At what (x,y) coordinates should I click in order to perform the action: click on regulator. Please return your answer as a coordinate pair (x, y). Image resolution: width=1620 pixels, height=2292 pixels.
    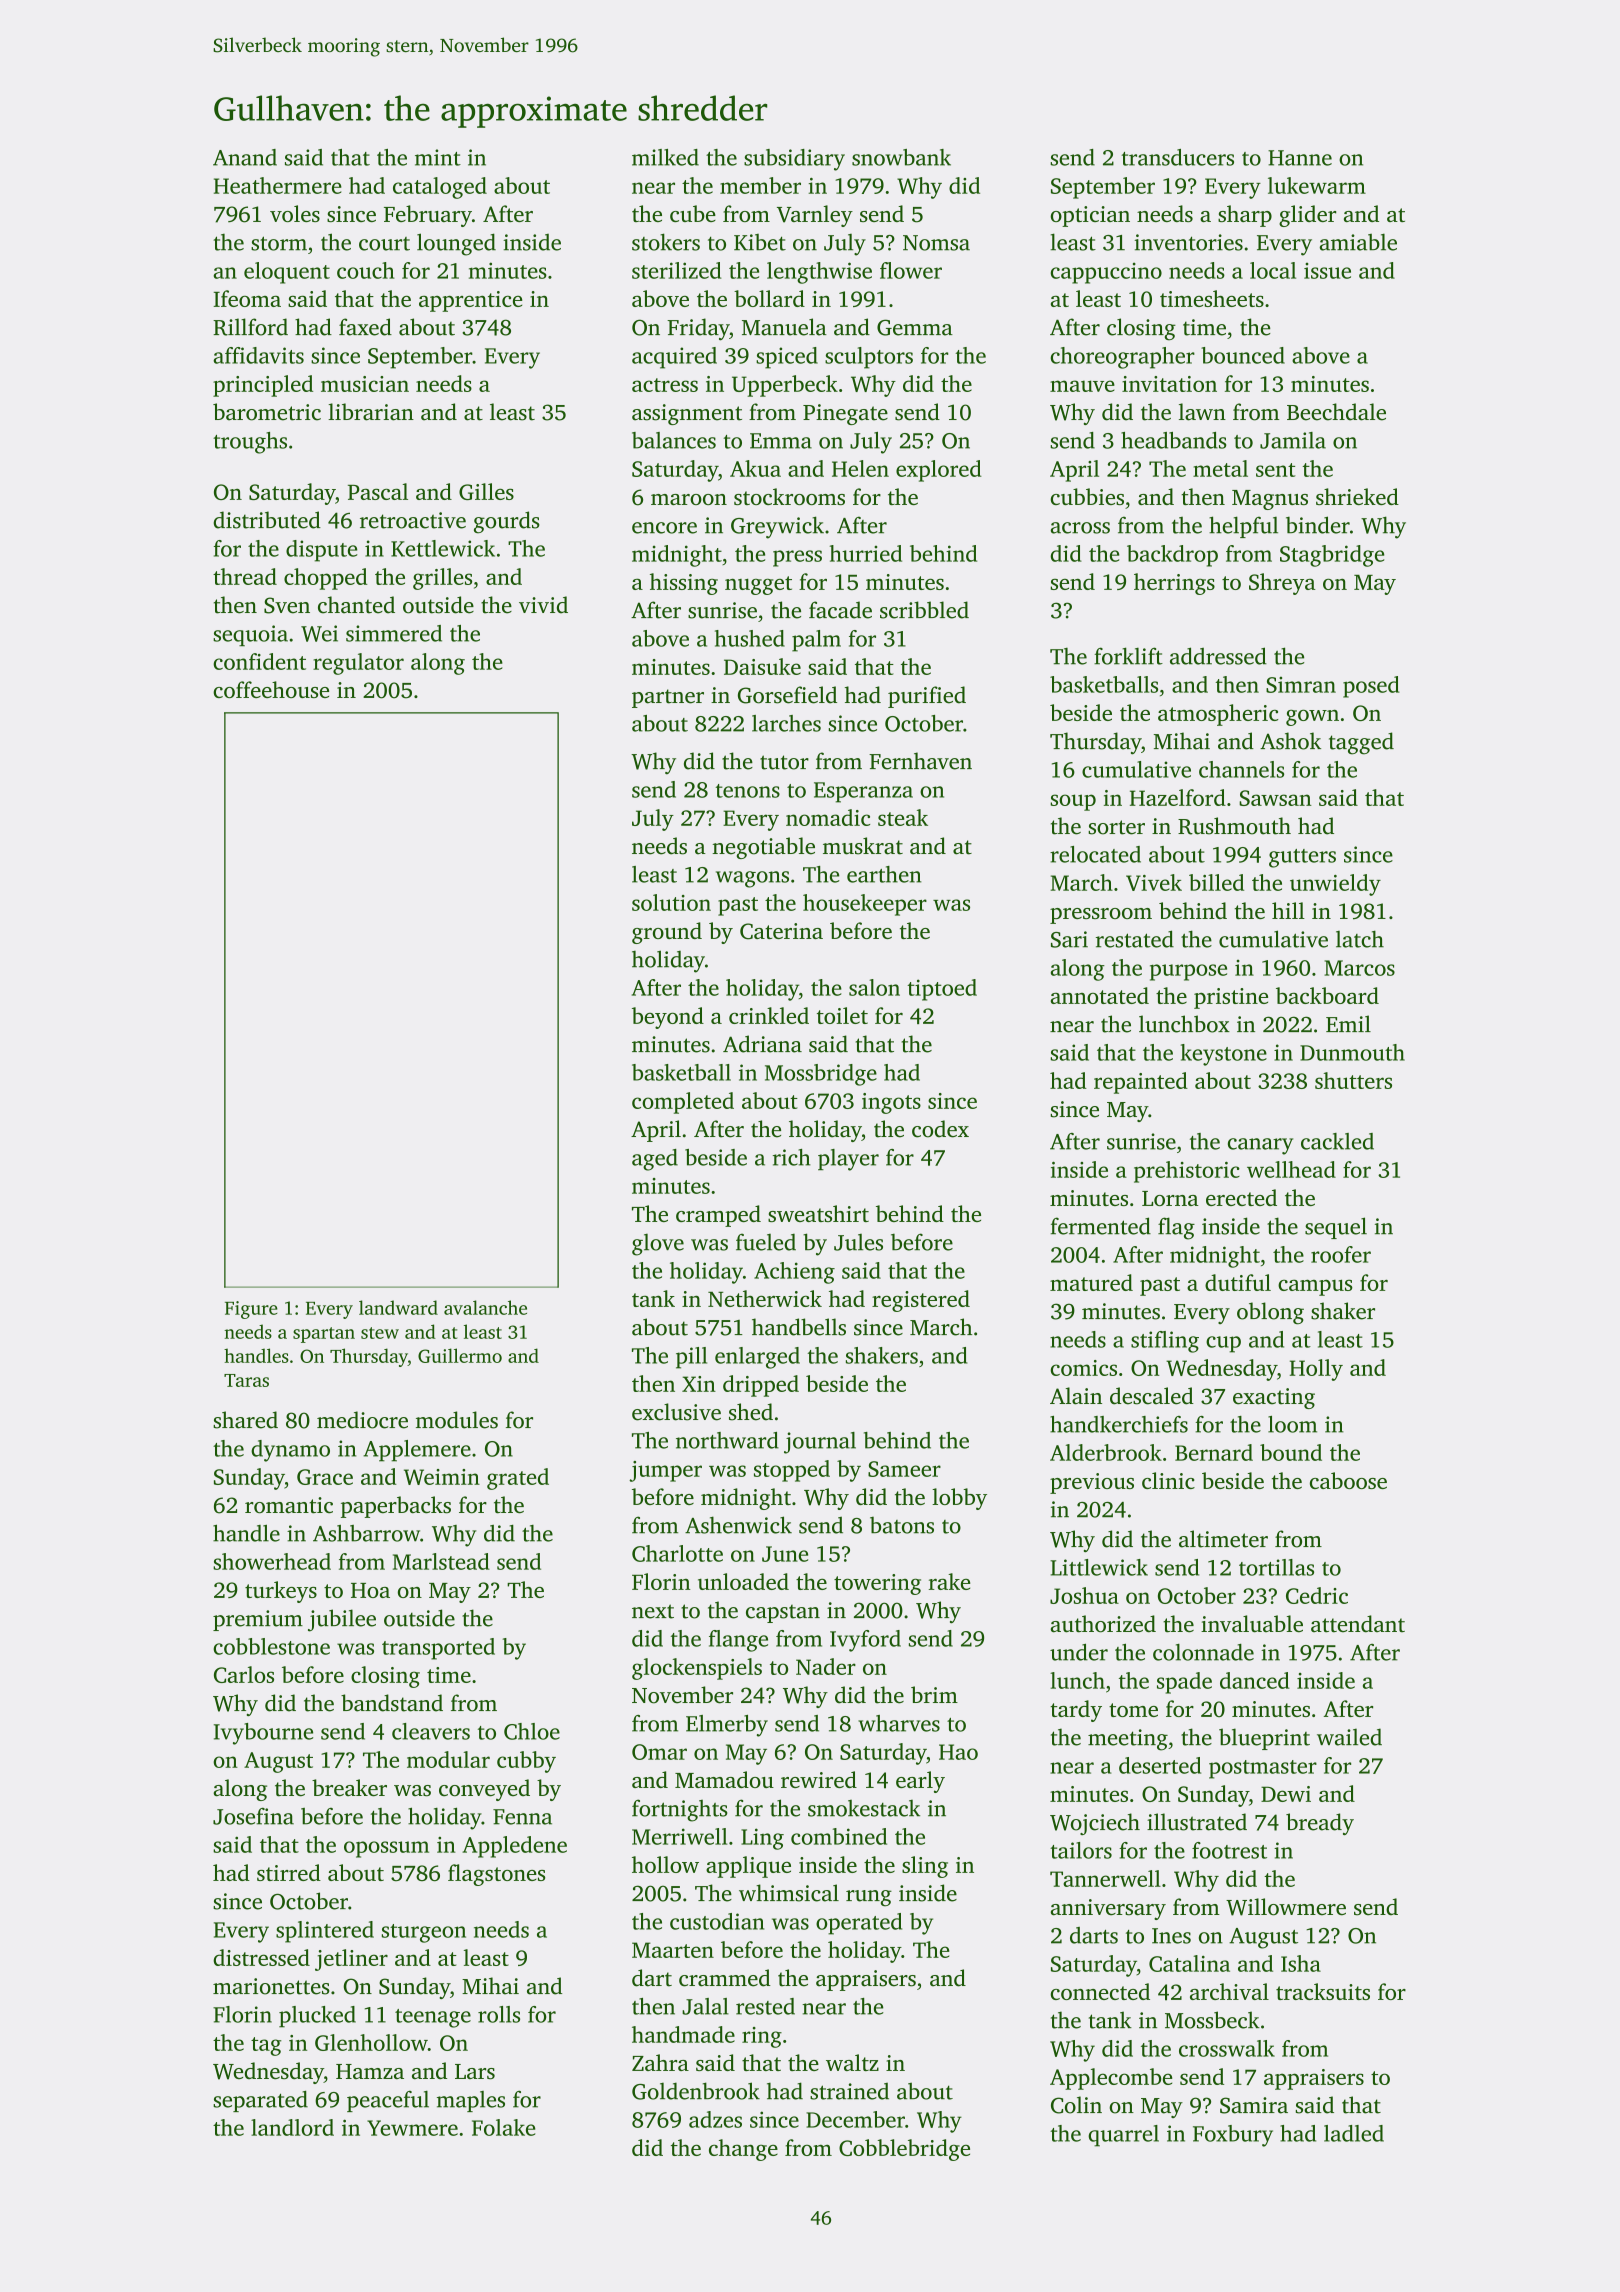
    Looking at the image, I should click on (358, 664).
